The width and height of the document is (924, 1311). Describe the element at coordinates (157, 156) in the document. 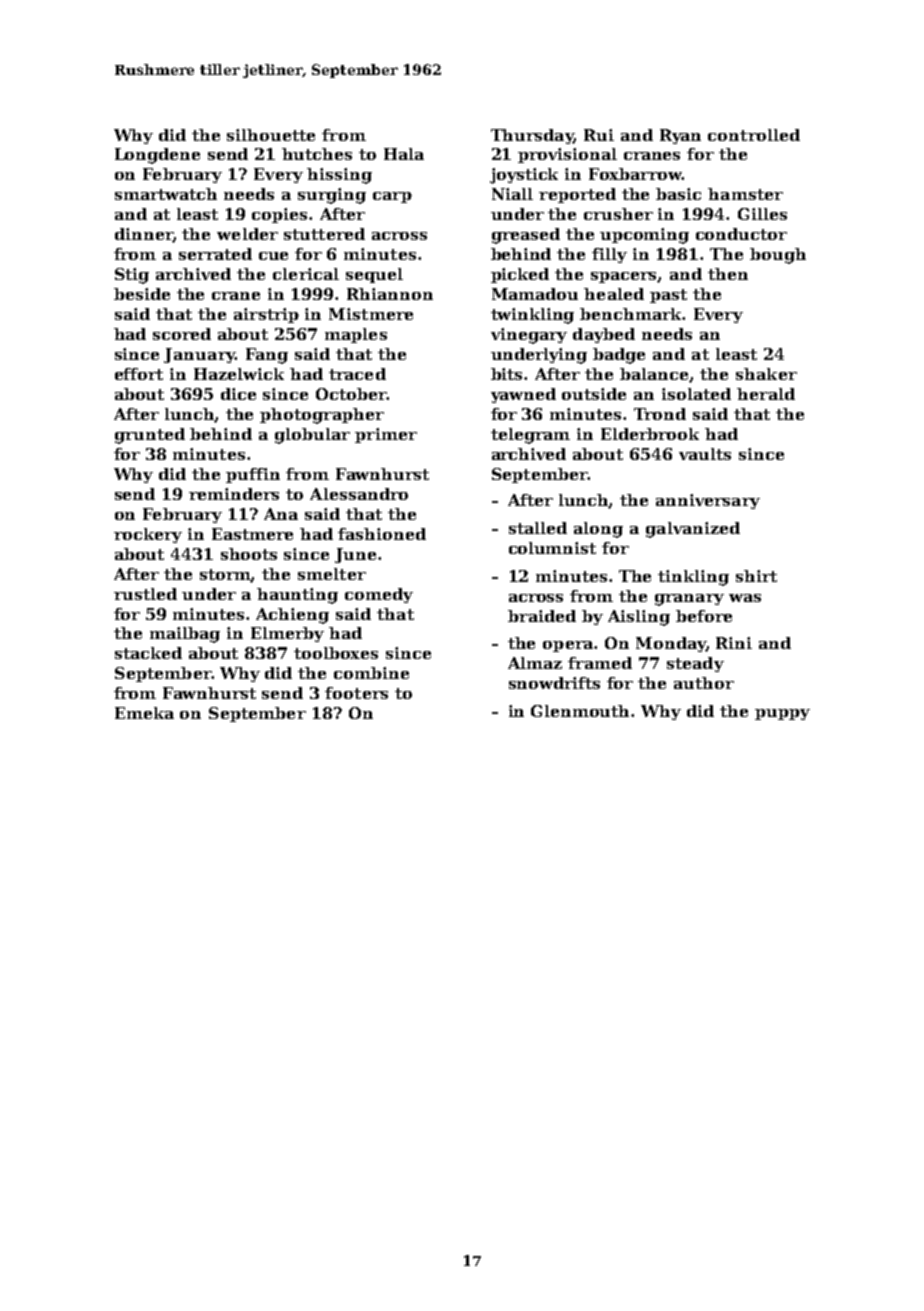

I see `Longdene` at that location.
